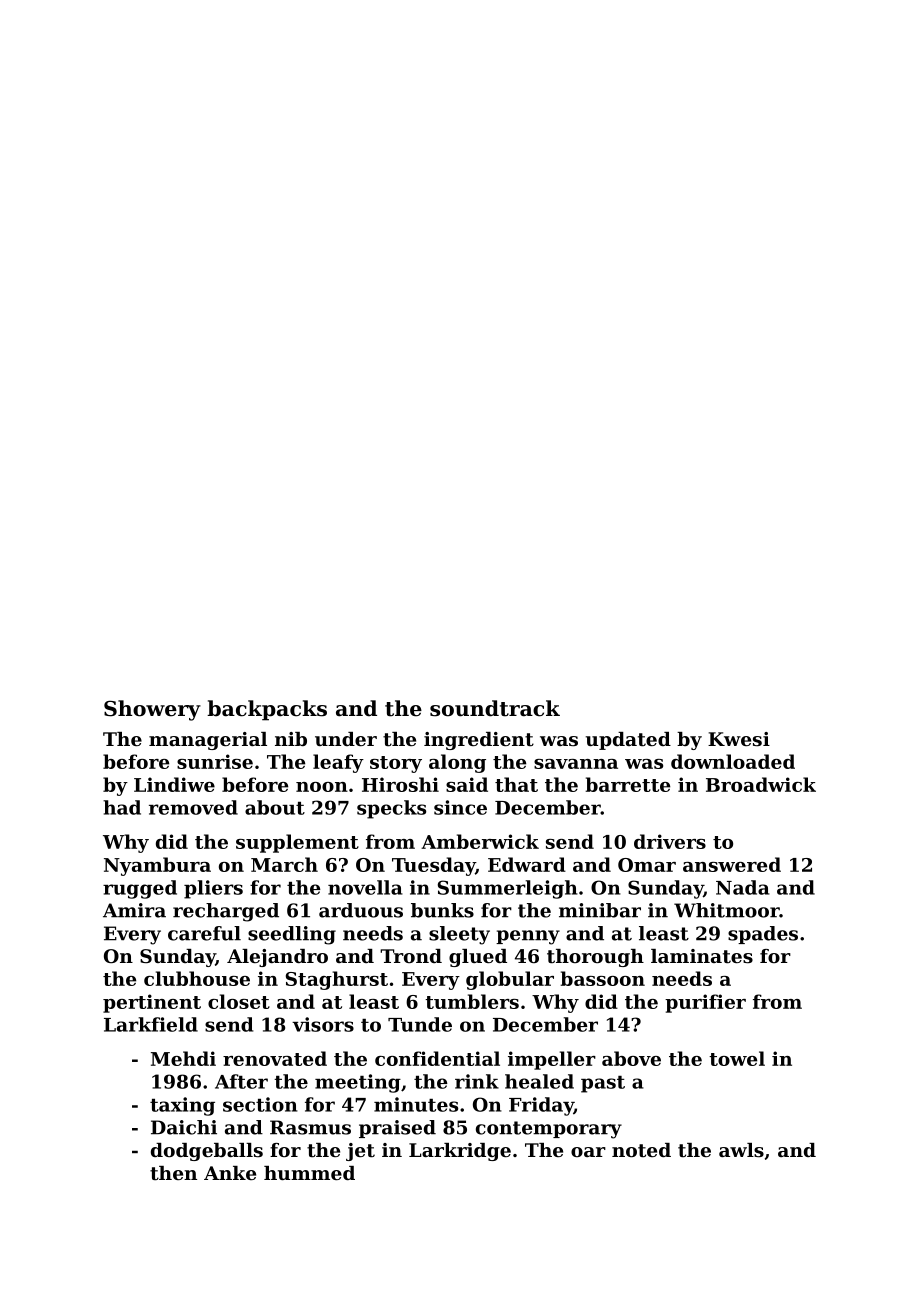  Describe the element at coordinates (727, 910) in the document. I see `Whitmoor` at that location.
